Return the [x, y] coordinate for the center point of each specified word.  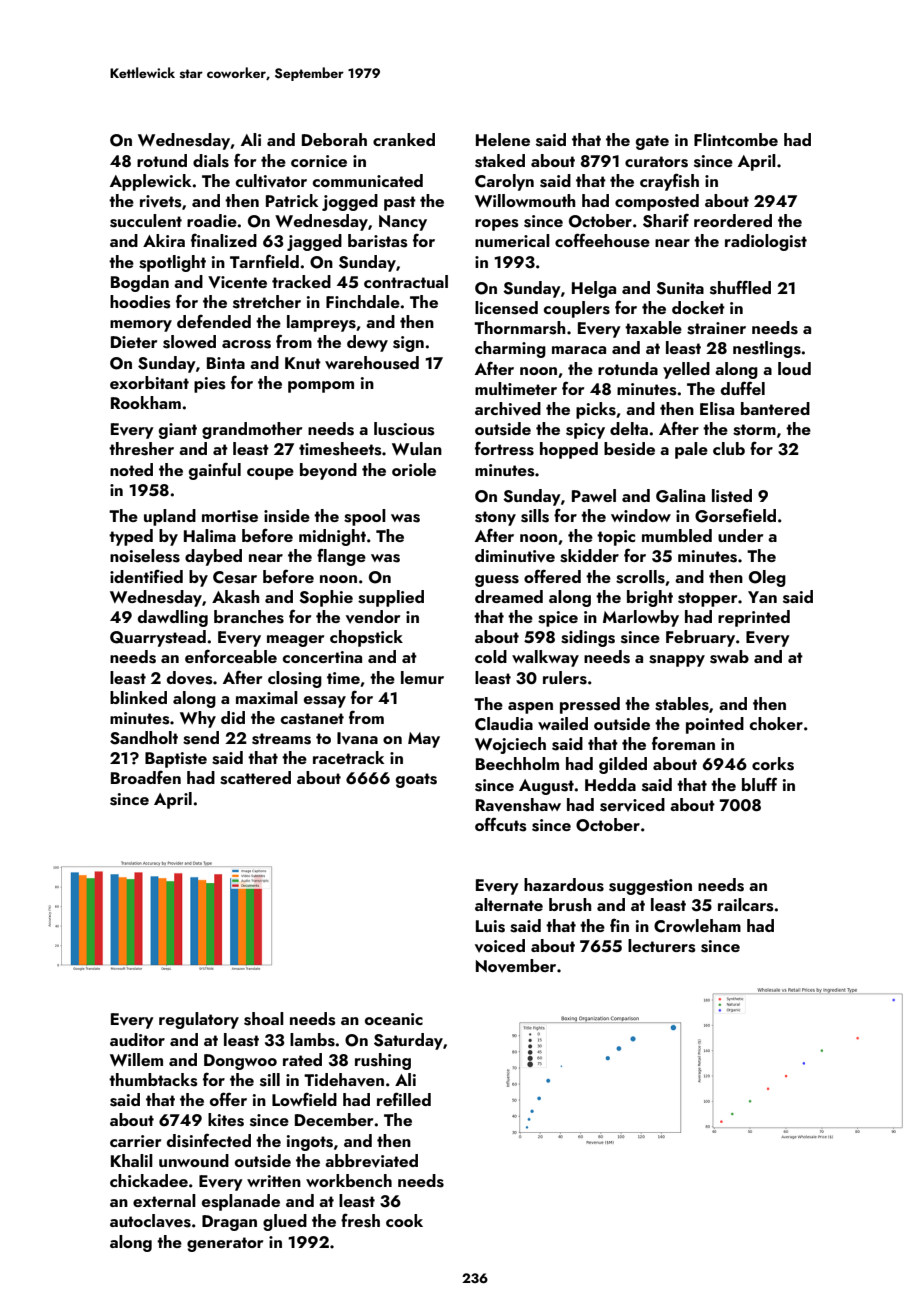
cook [404, 1220]
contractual [406, 281]
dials [211, 161]
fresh [360, 1220]
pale [691, 450]
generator [225, 1244]
